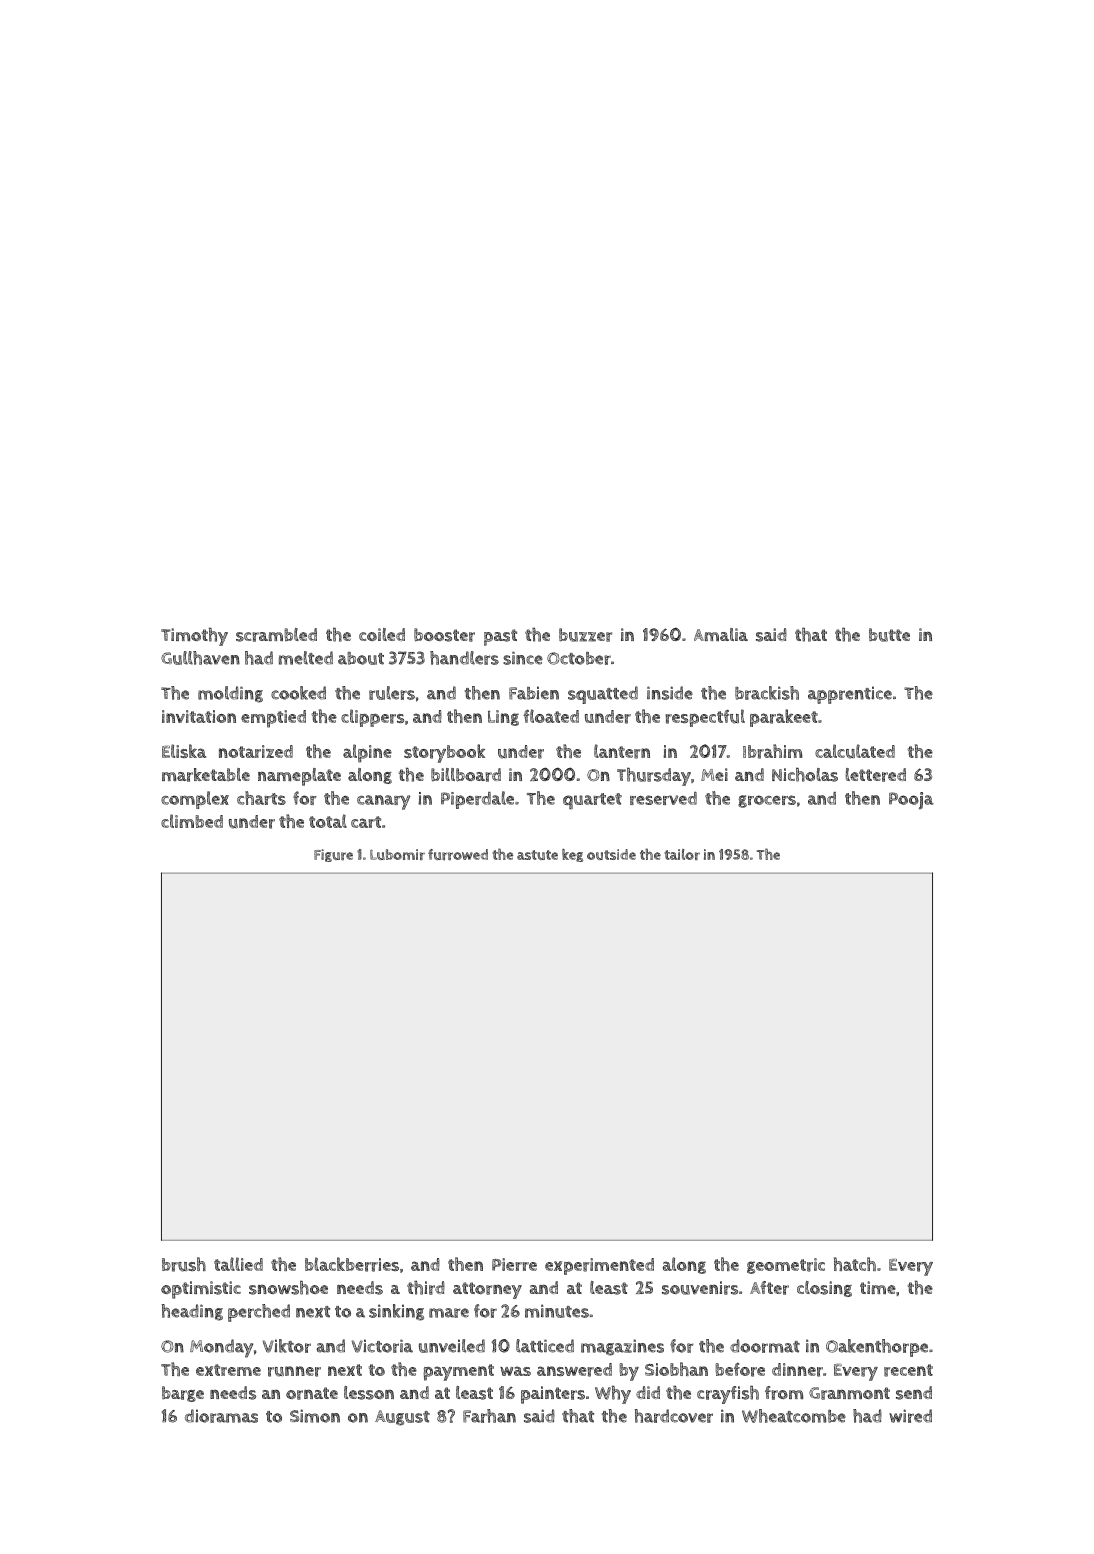  I want to click on tallied, so click(238, 1264).
